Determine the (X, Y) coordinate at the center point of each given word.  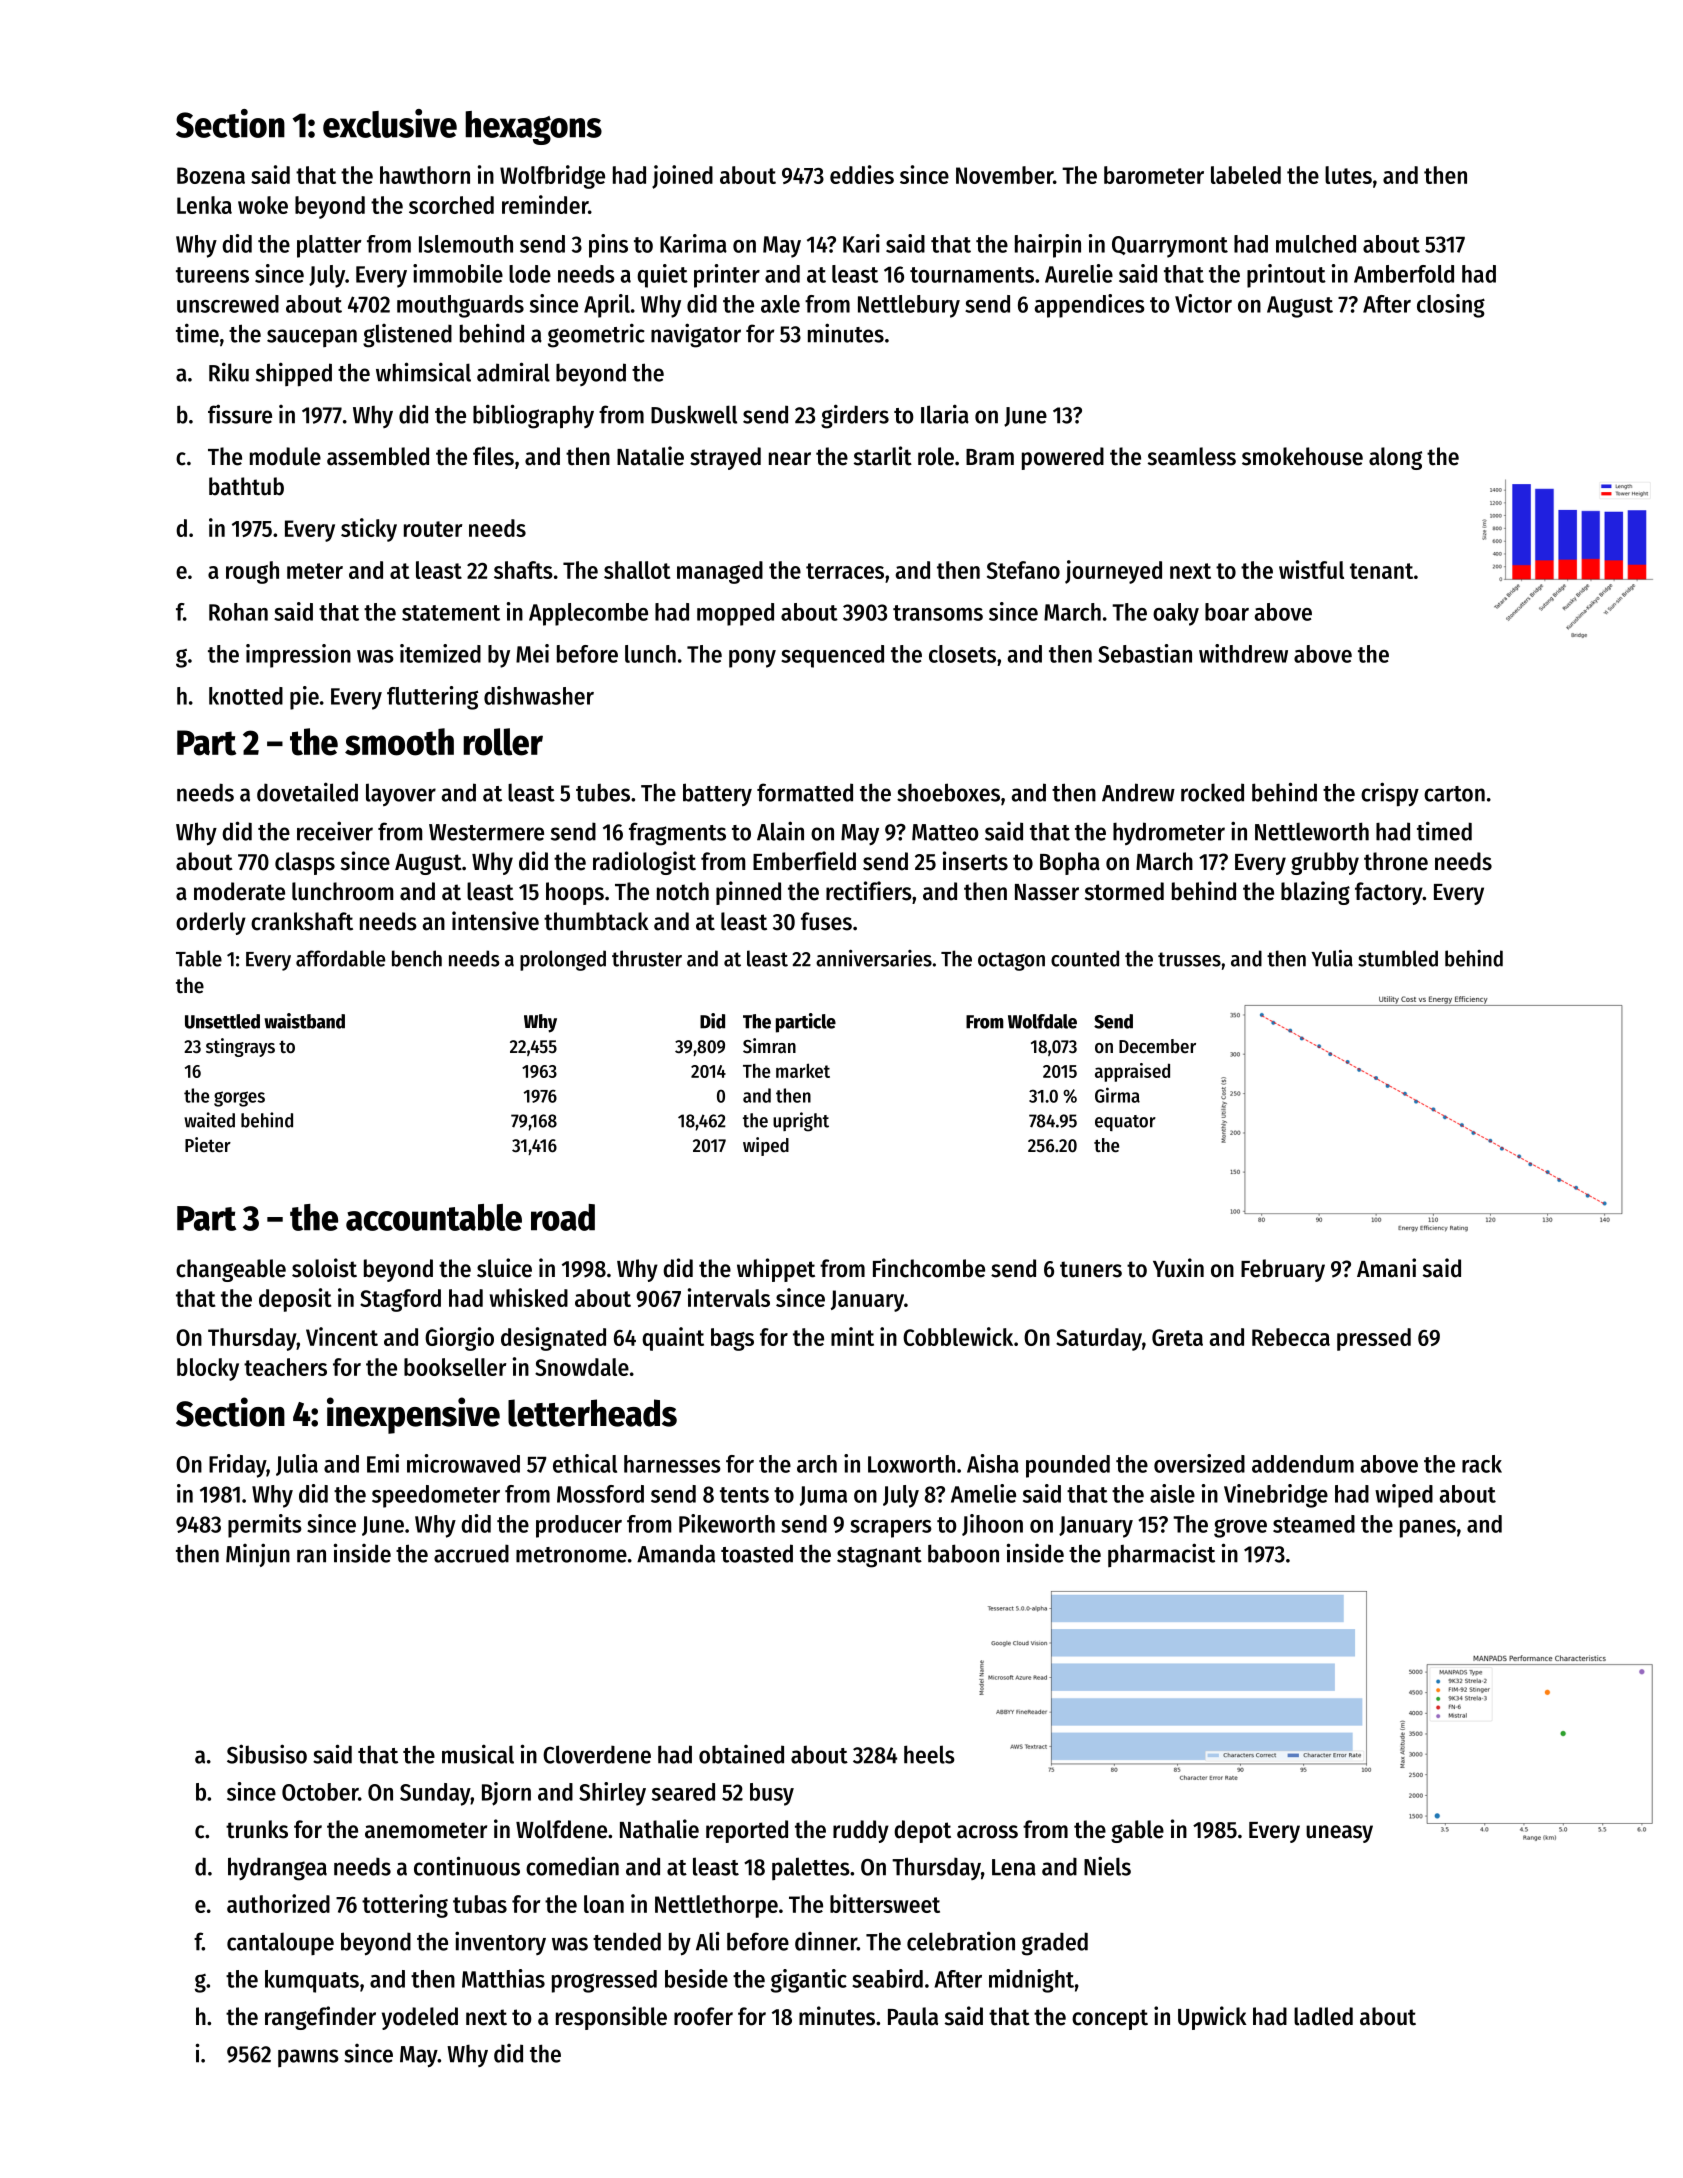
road (563, 1217)
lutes (1348, 175)
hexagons (533, 128)
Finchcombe (929, 1268)
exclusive (390, 123)
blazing (1315, 893)
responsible (611, 2018)
